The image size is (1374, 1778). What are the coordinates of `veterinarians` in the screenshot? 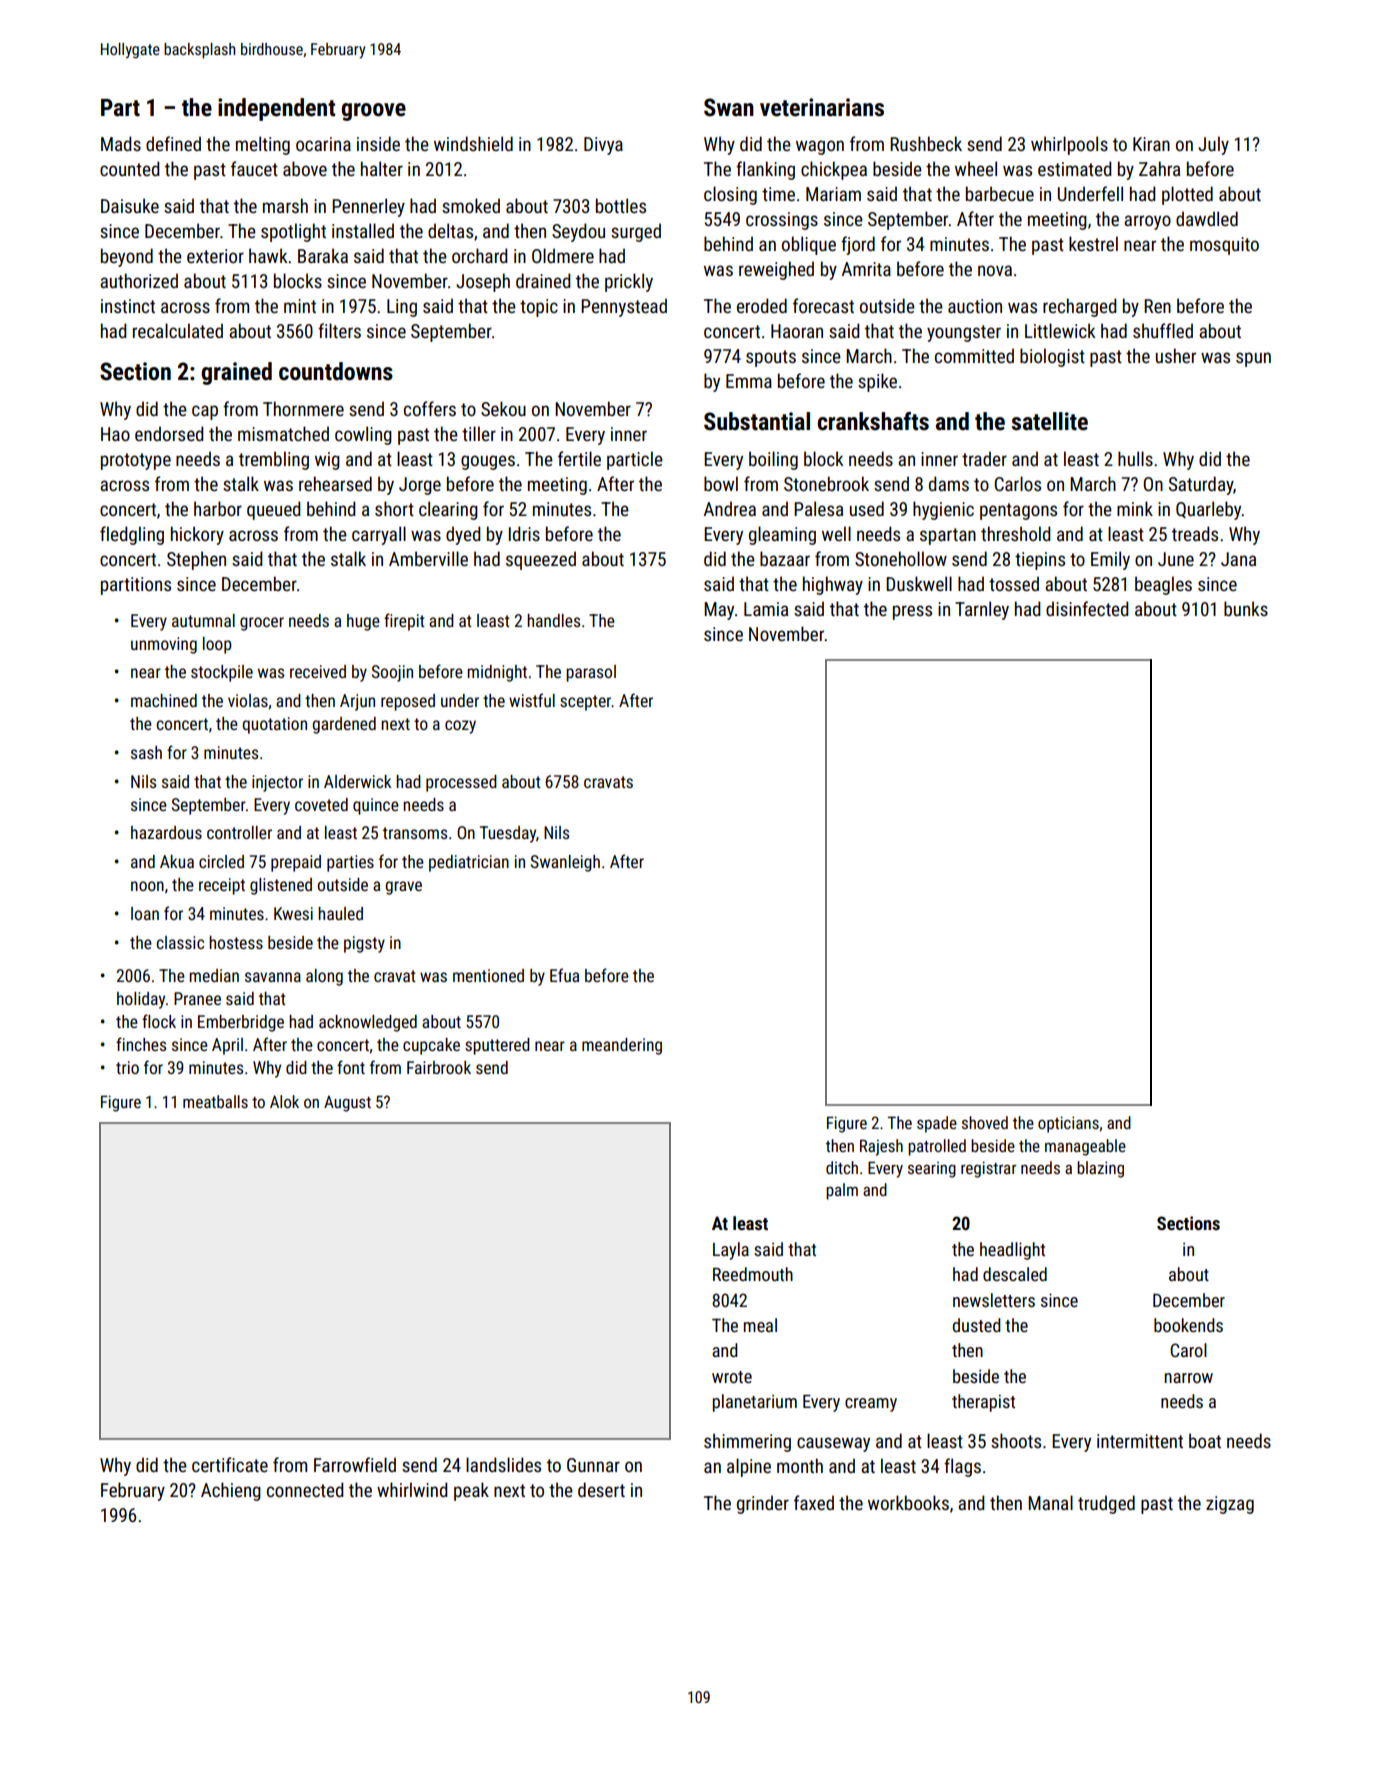 It's located at (822, 107).
